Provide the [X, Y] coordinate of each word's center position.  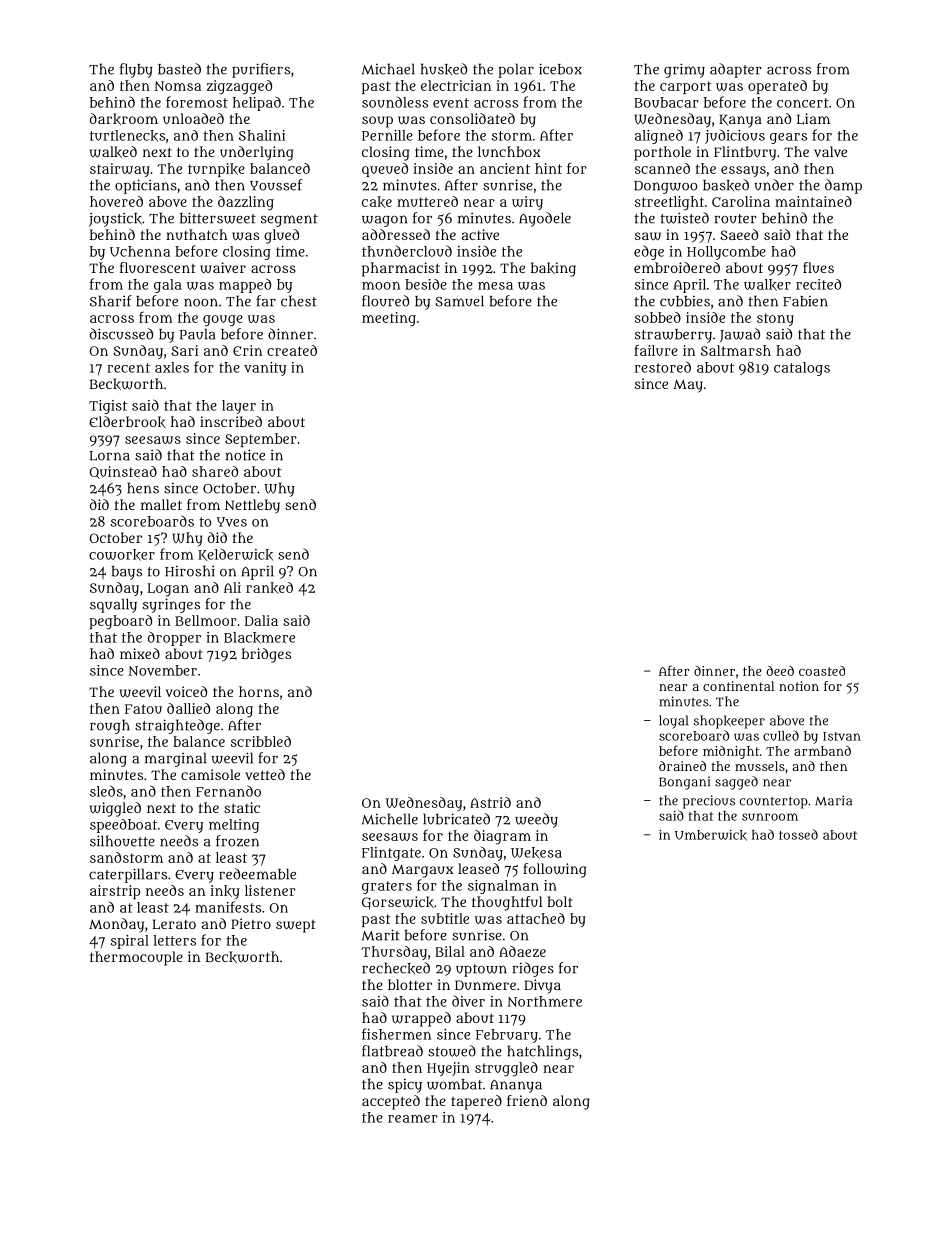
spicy [405, 1085]
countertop [774, 802]
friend [527, 1100]
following [554, 870]
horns [259, 691]
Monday [116, 925]
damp [843, 186]
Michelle [390, 819]
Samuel [459, 301]
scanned [662, 168]
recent [128, 368]
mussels [760, 766]
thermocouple [136, 958]
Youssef [276, 185]
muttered [427, 201]
